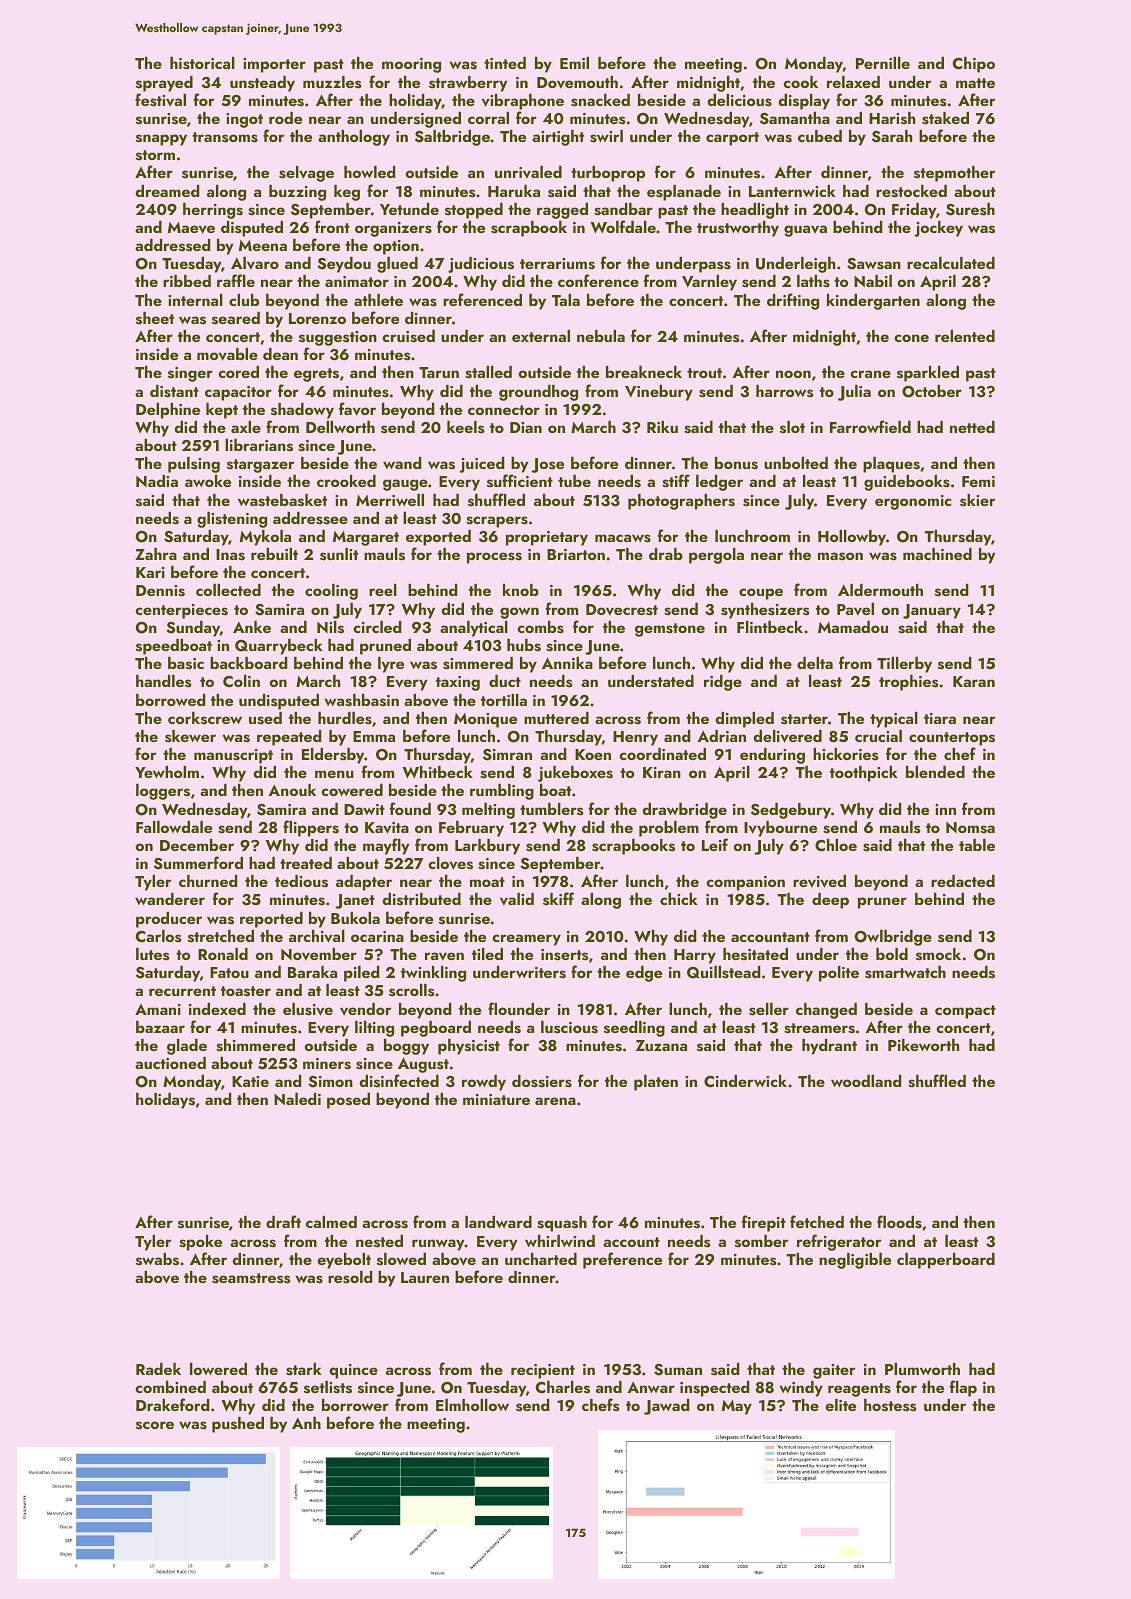 The width and height of the page is (1131, 1599). Describe the element at coordinates (883, 63) in the page. I see `Pernille` at that location.
